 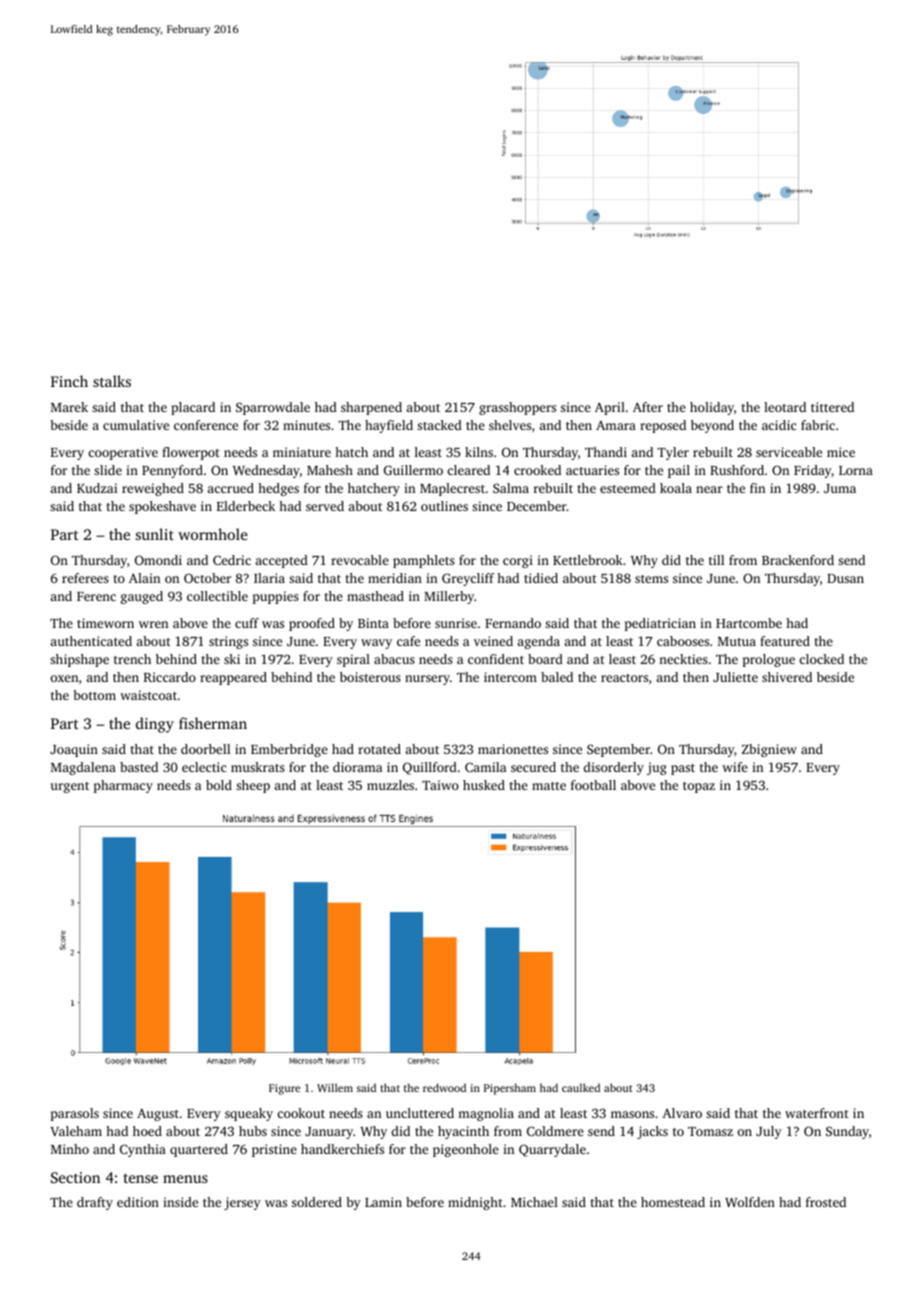 What do you see at coordinates (249, 1114) in the screenshot?
I see `squeaky` at bounding box center [249, 1114].
